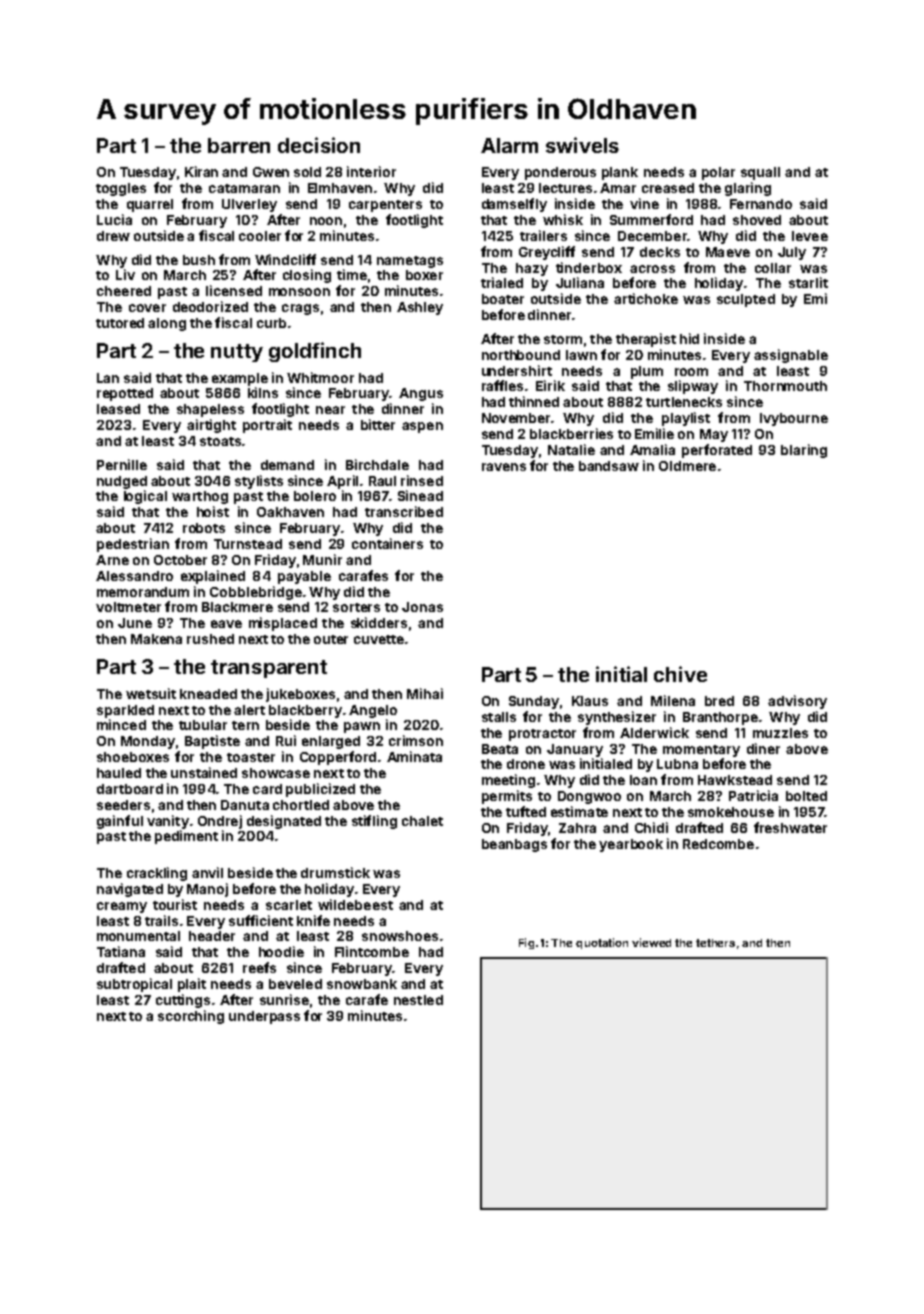  What do you see at coordinates (213, 577) in the page?
I see `explained` at bounding box center [213, 577].
